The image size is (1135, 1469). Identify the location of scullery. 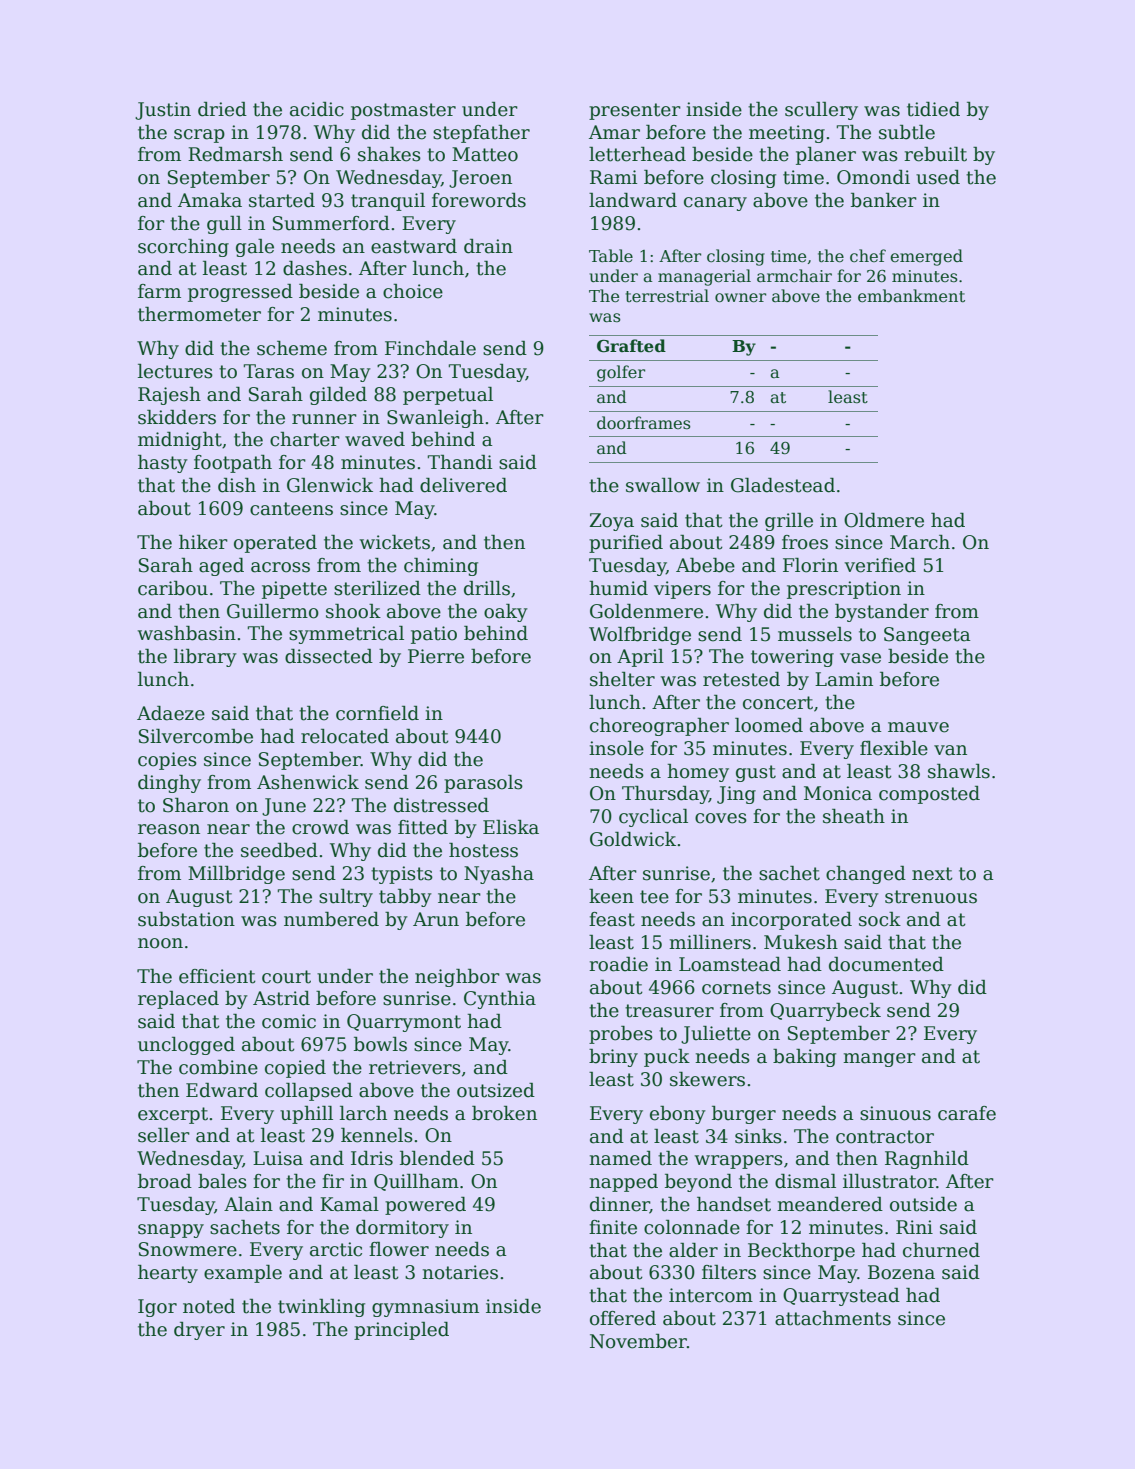
(821, 111).
